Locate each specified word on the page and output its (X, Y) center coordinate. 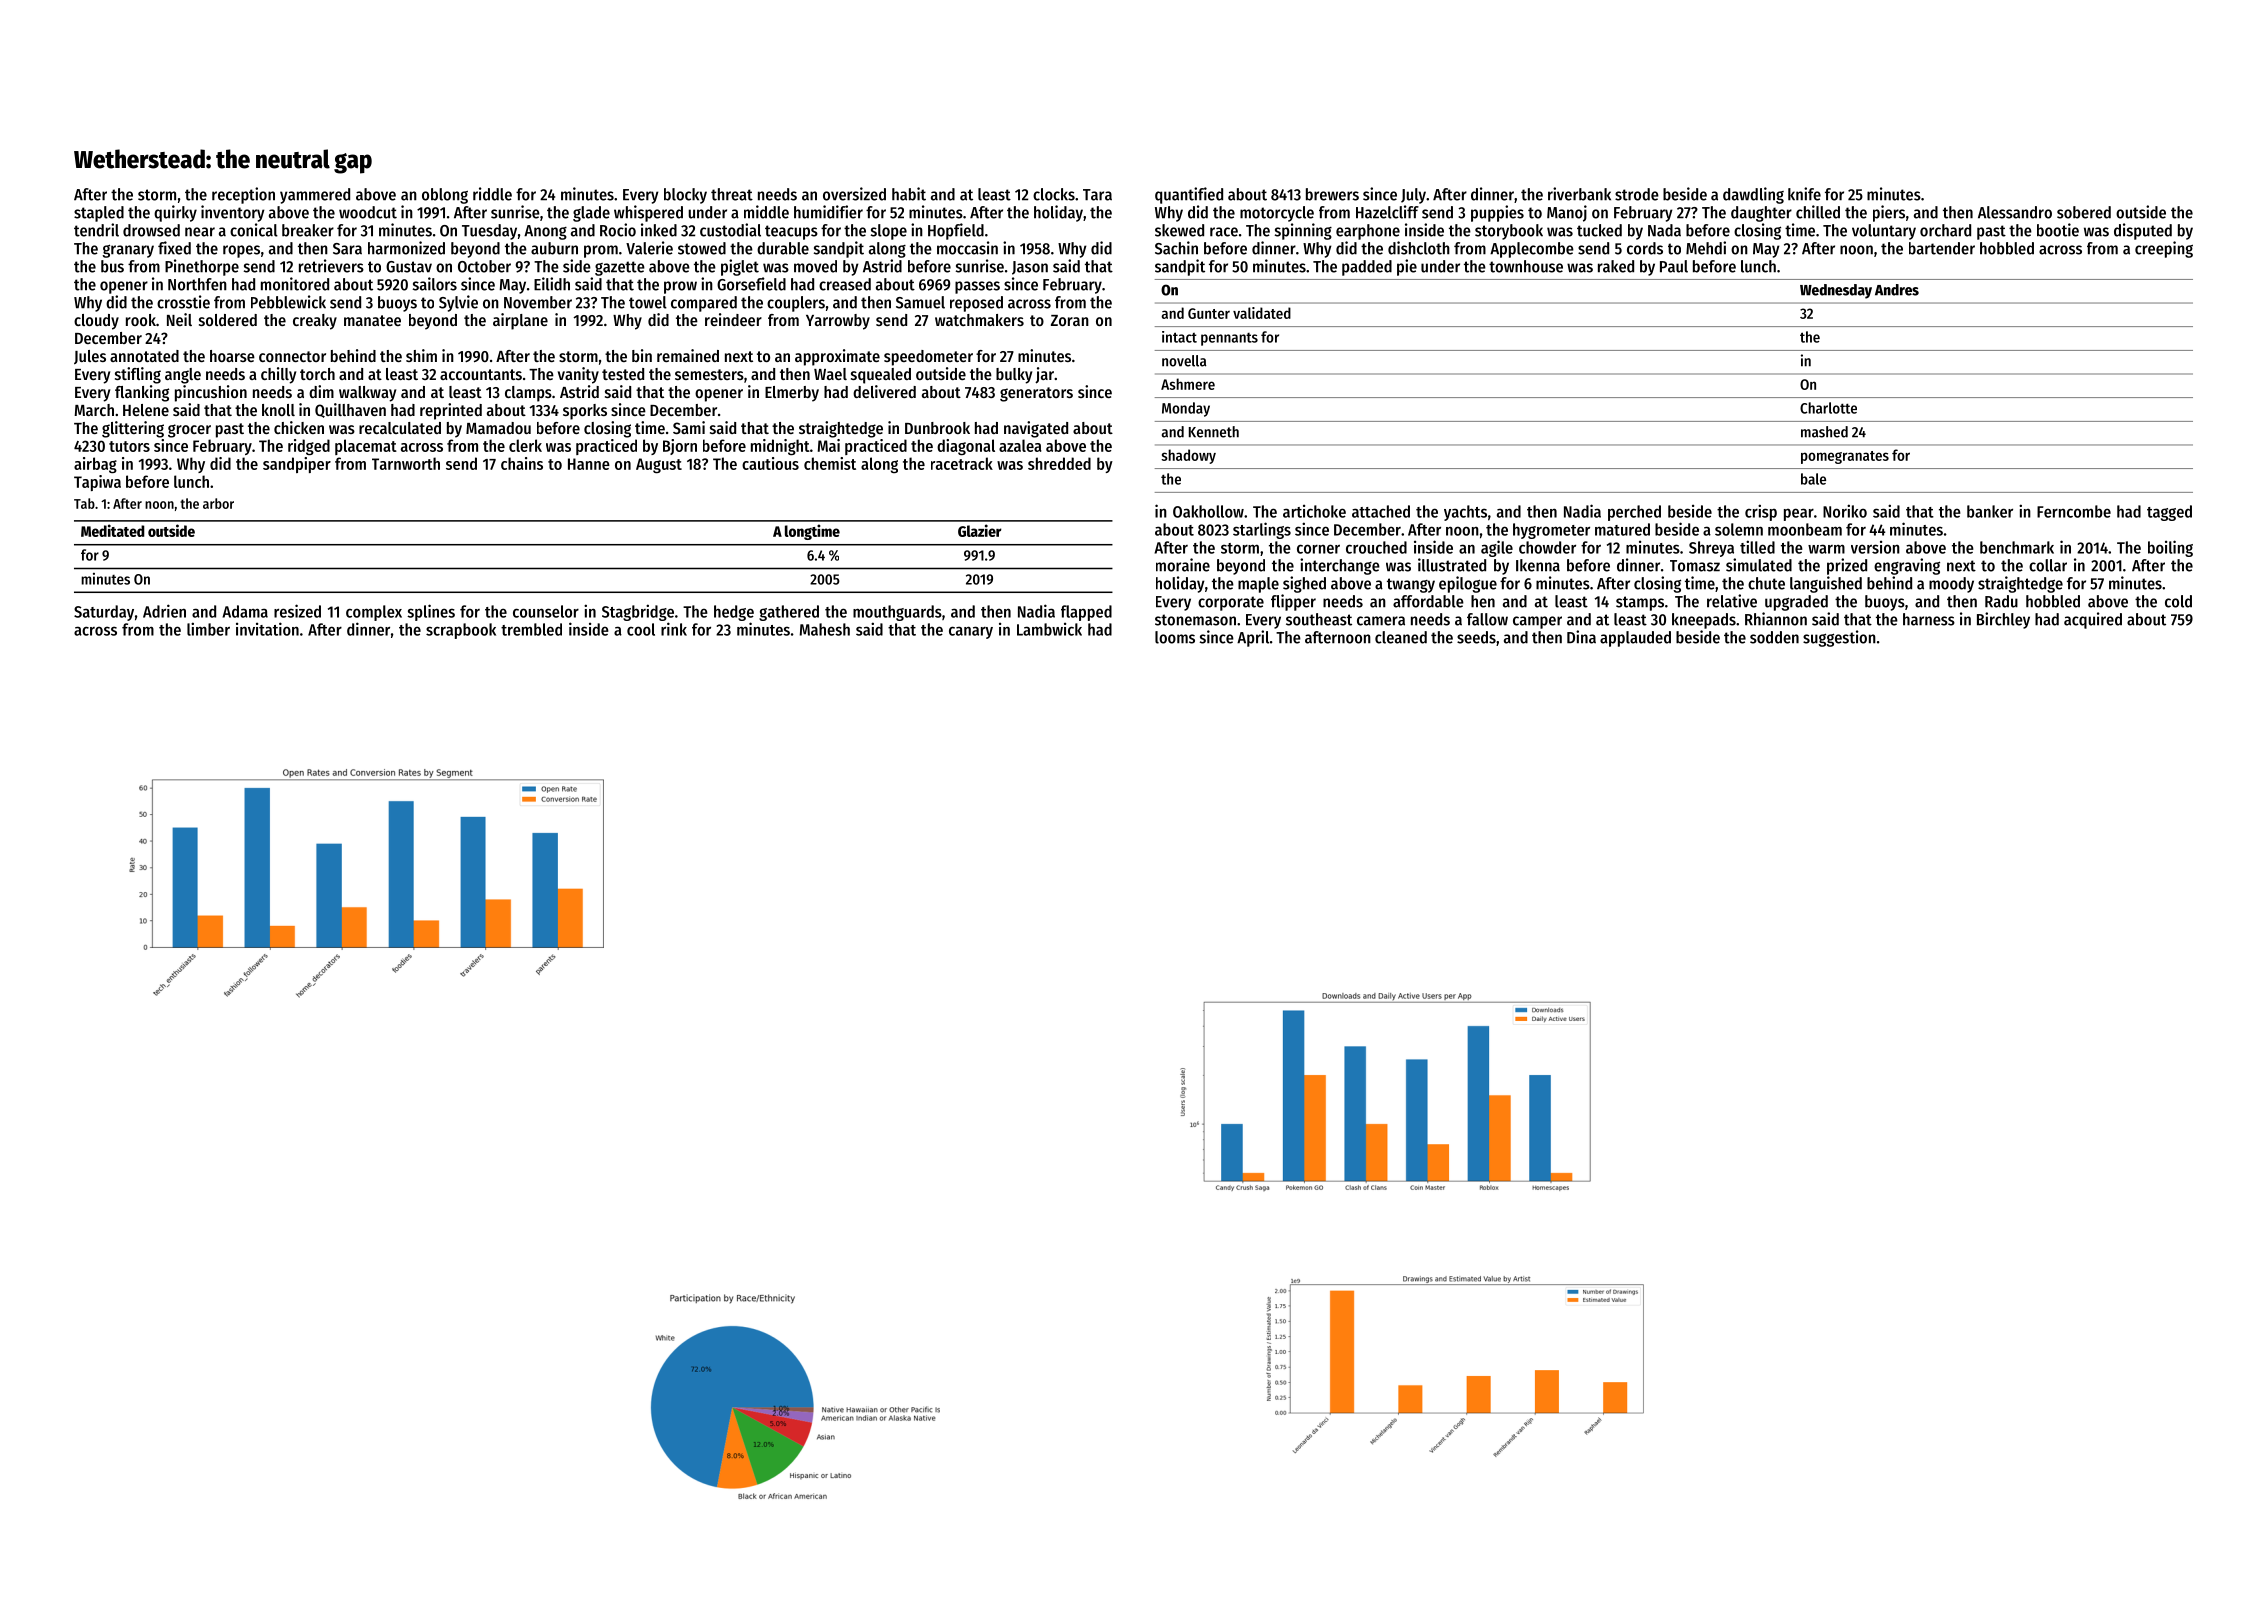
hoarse (232, 356)
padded (1367, 268)
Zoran (1070, 320)
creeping (2164, 249)
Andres (1897, 290)
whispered (648, 213)
